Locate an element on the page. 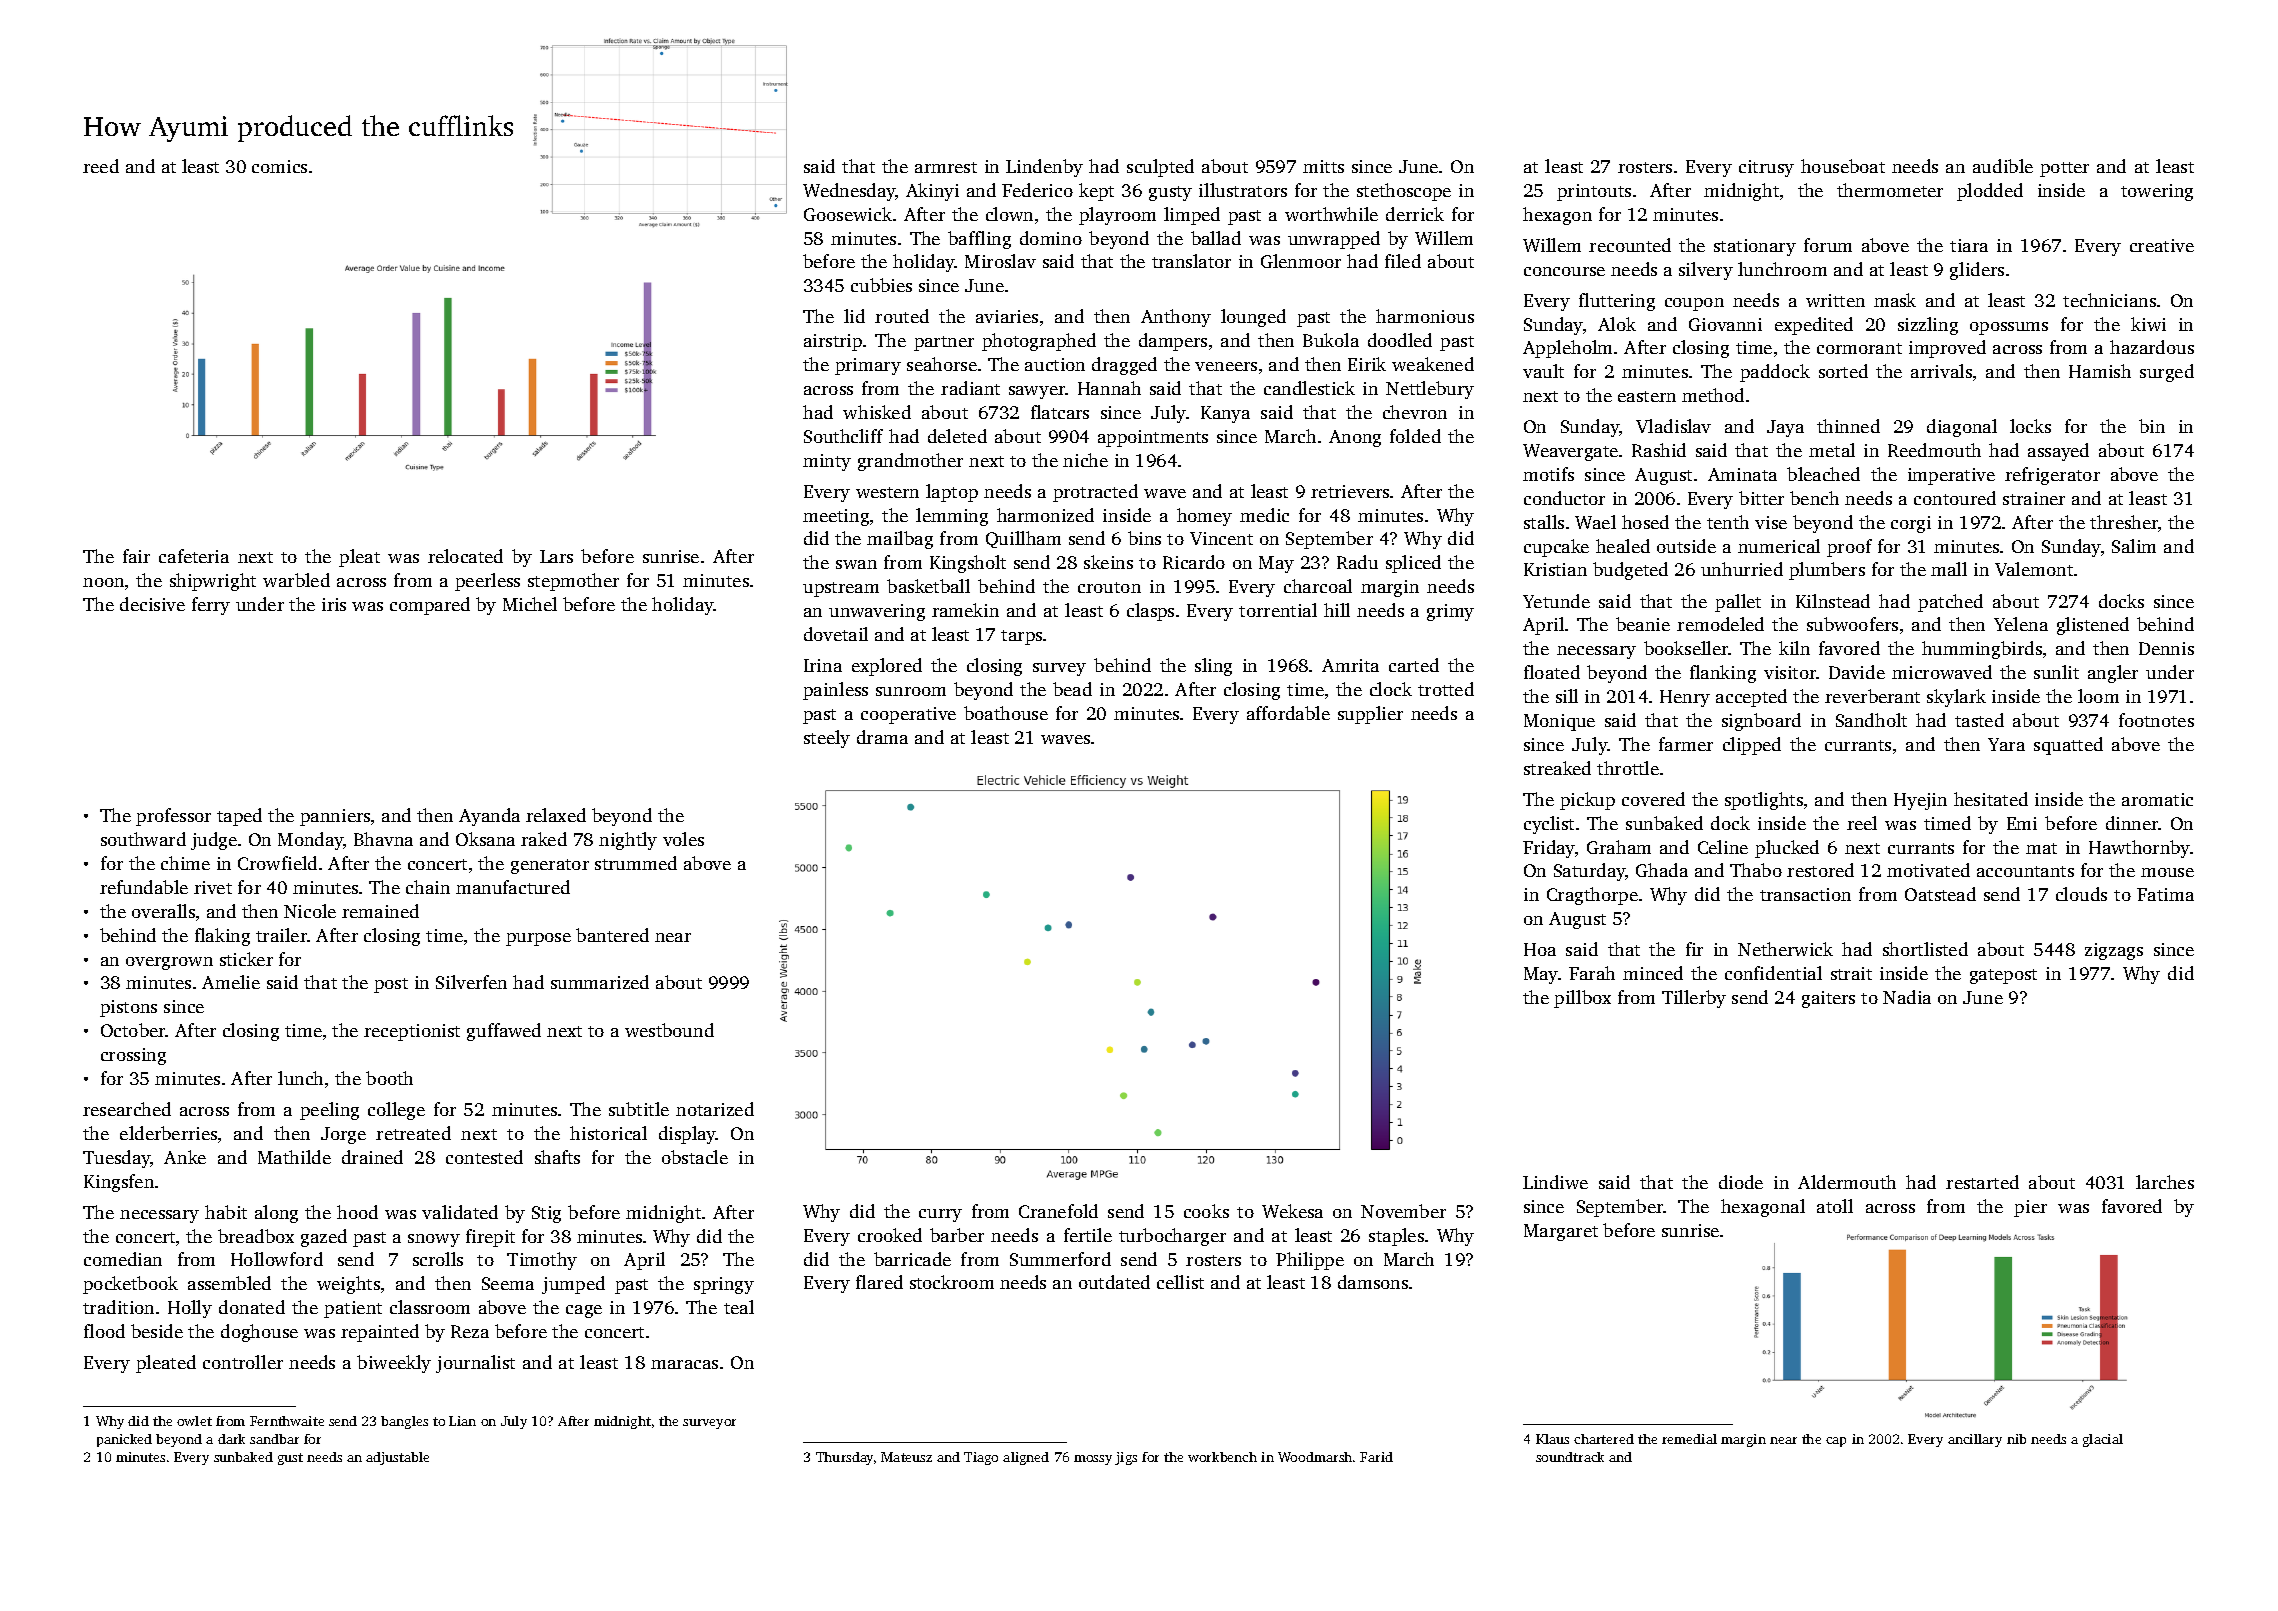 Image resolution: width=2278 pixels, height=1611 pixels. bitter is located at coordinates (1761, 498).
